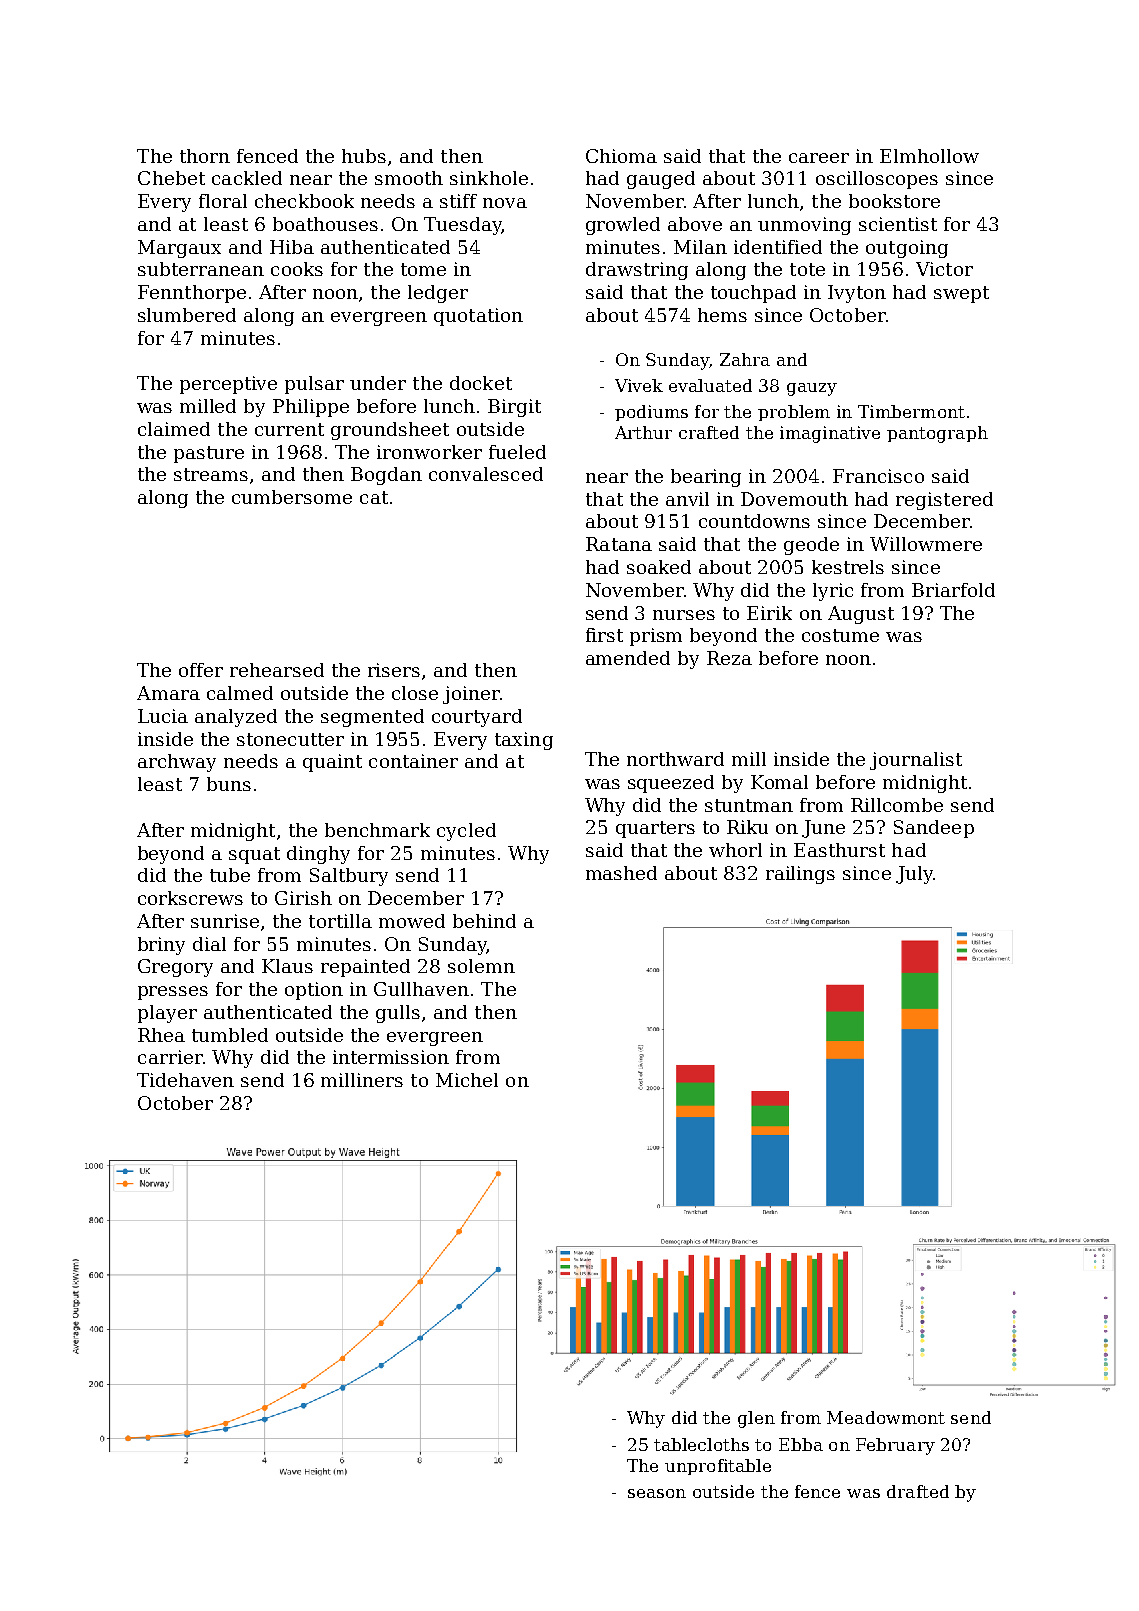 The height and width of the image is (1611, 1139). Describe the element at coordinates (886, 1417) in the image. I see `Meadowmont` at that location.
